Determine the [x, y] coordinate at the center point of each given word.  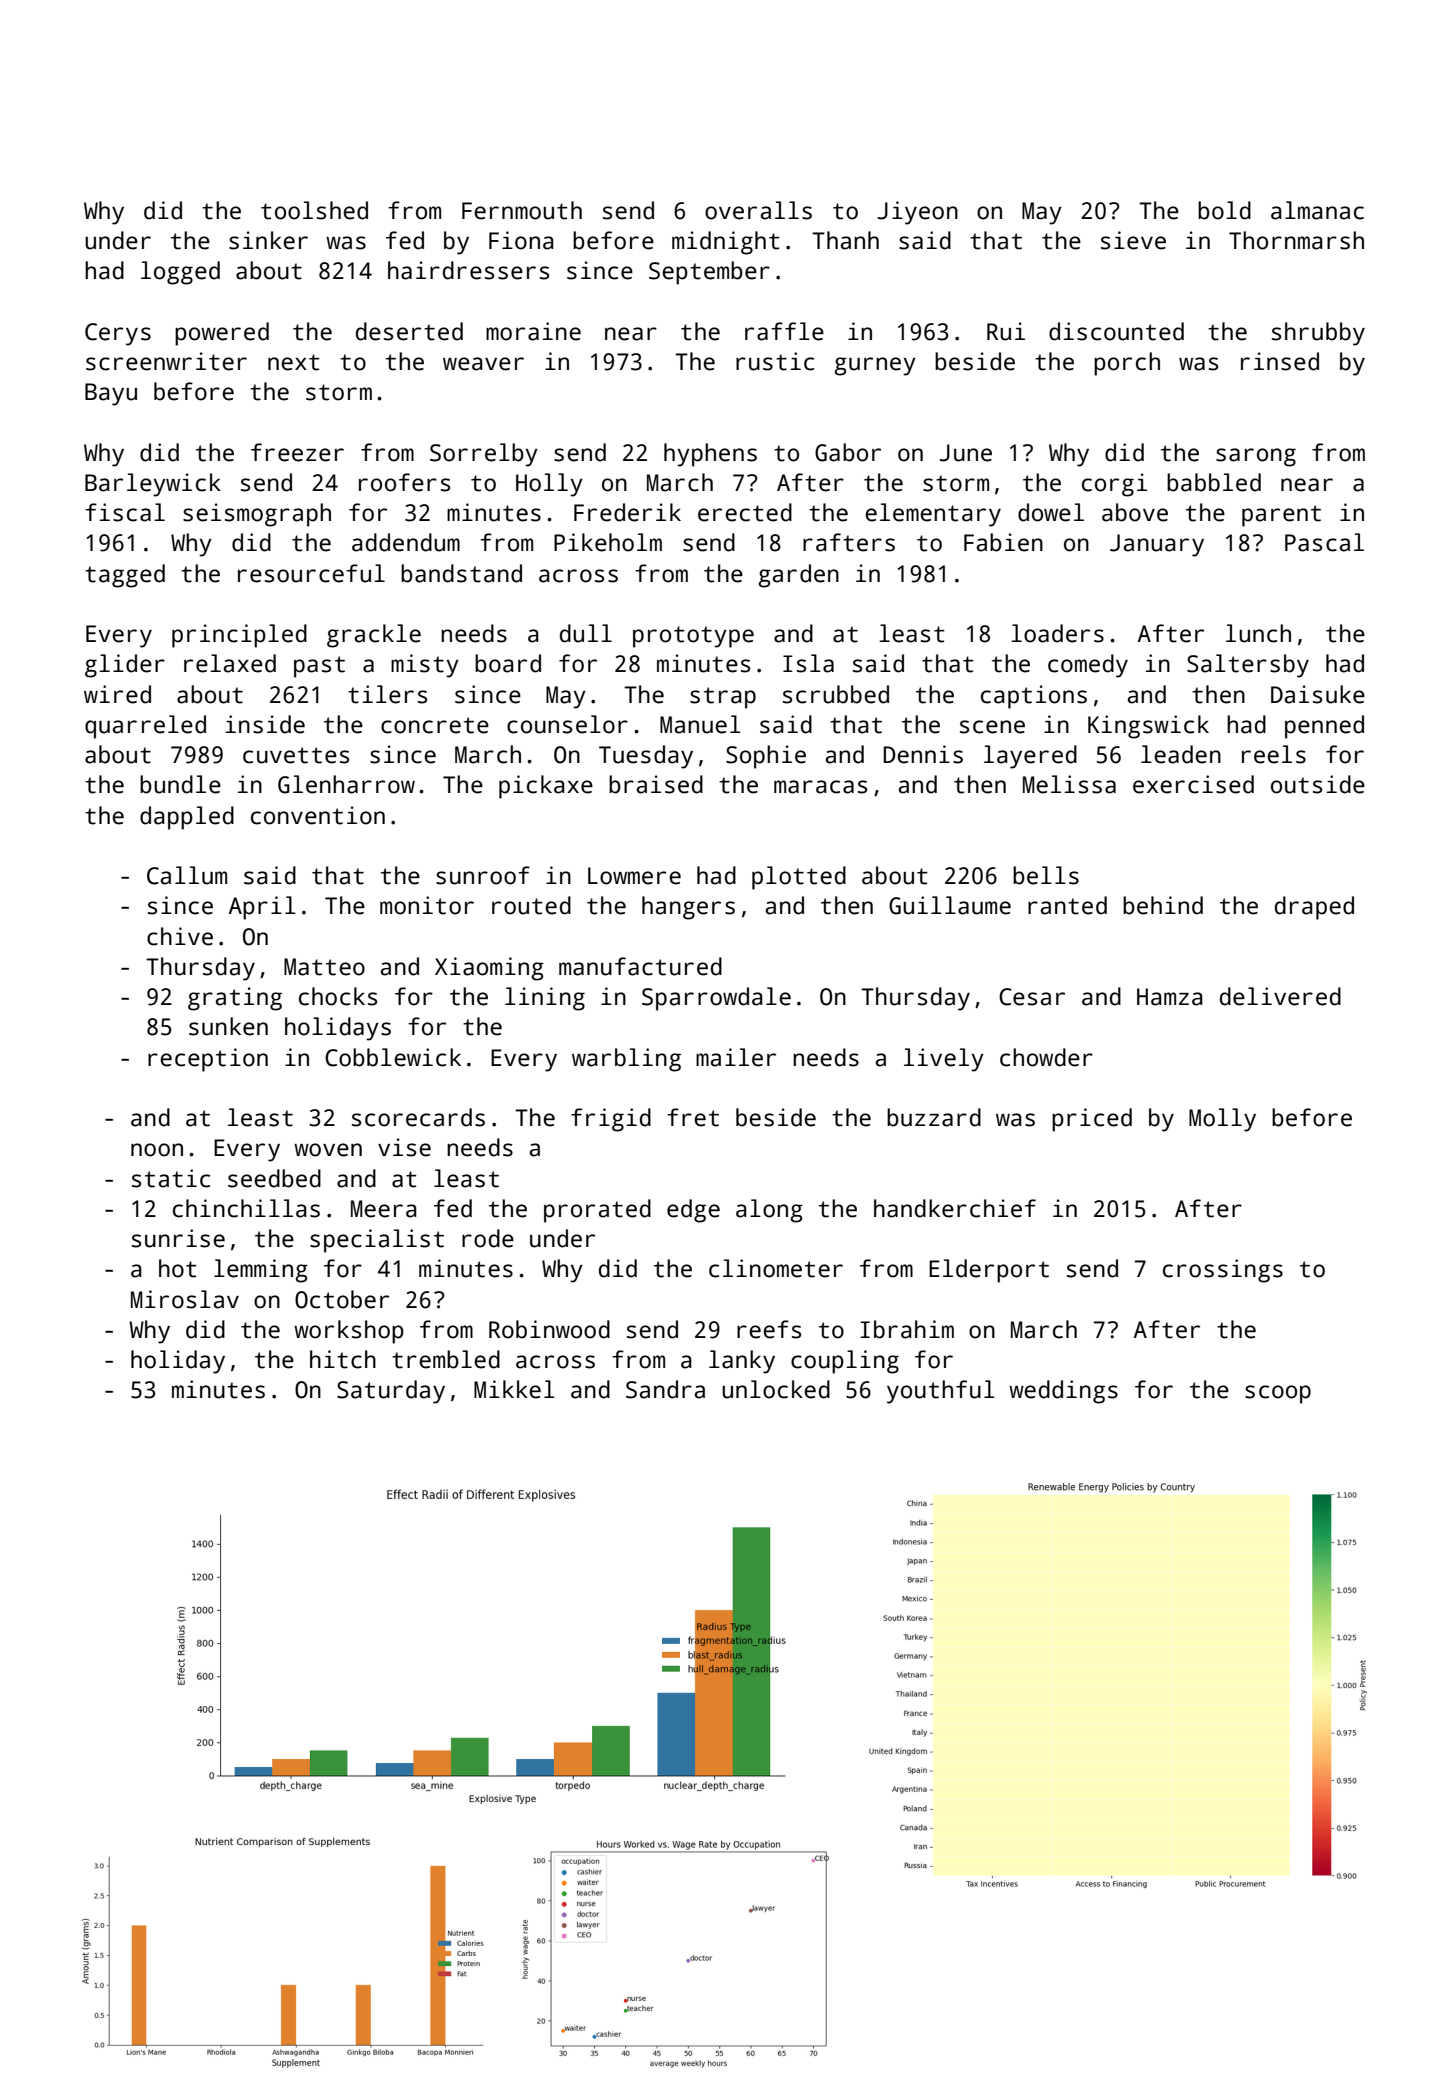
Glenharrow [346, 784]
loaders [1057, 633]
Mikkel [514, 1389]
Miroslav [185, 1299]
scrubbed [836, 694]
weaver [483, 364]
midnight [726, 243]
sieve [1133, 240]
